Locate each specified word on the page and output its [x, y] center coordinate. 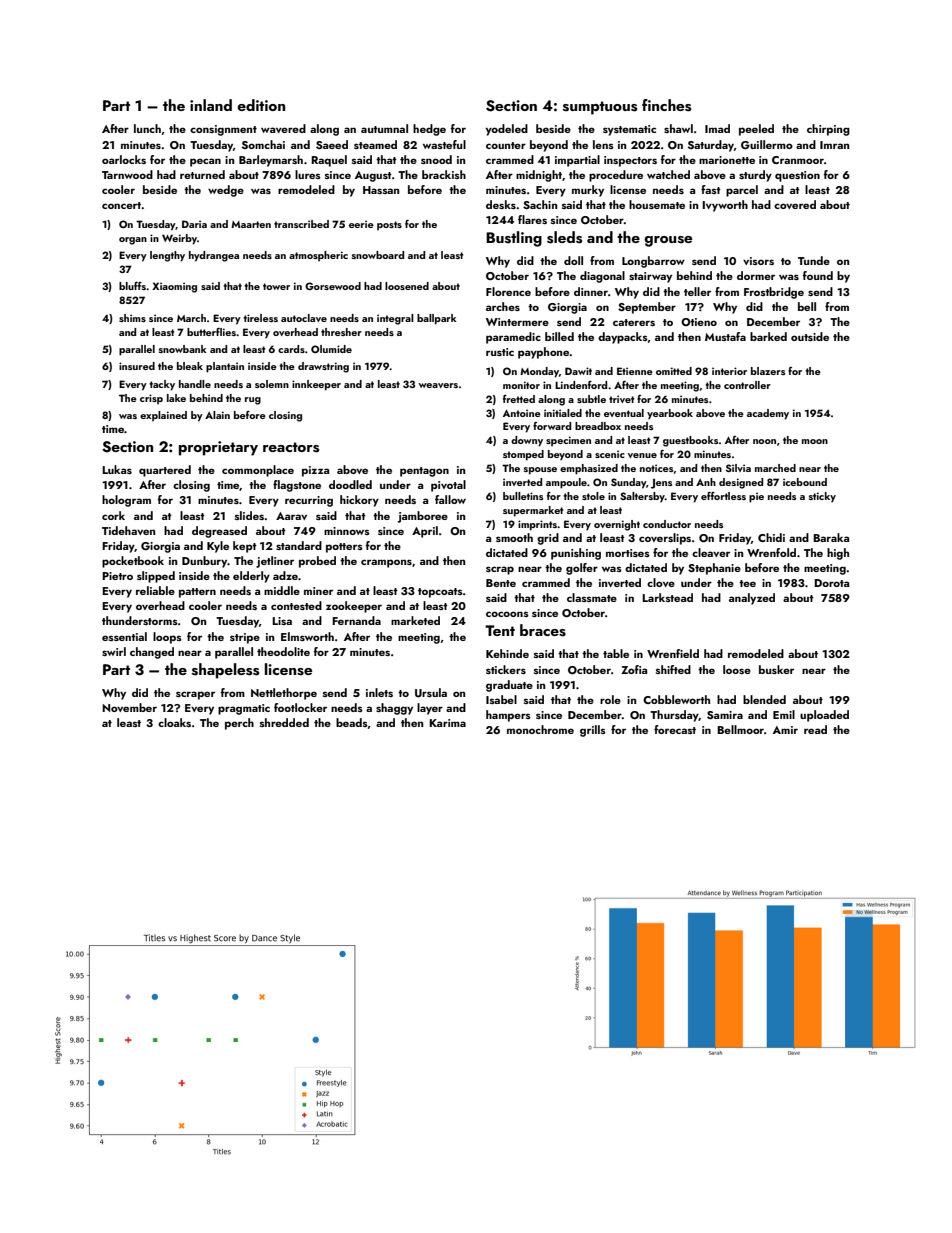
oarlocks [124, 159]
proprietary [218, 448]
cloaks [174, 722]
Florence [508, 291]
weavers [438, 385]
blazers [768, 371]
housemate [657, 204]
